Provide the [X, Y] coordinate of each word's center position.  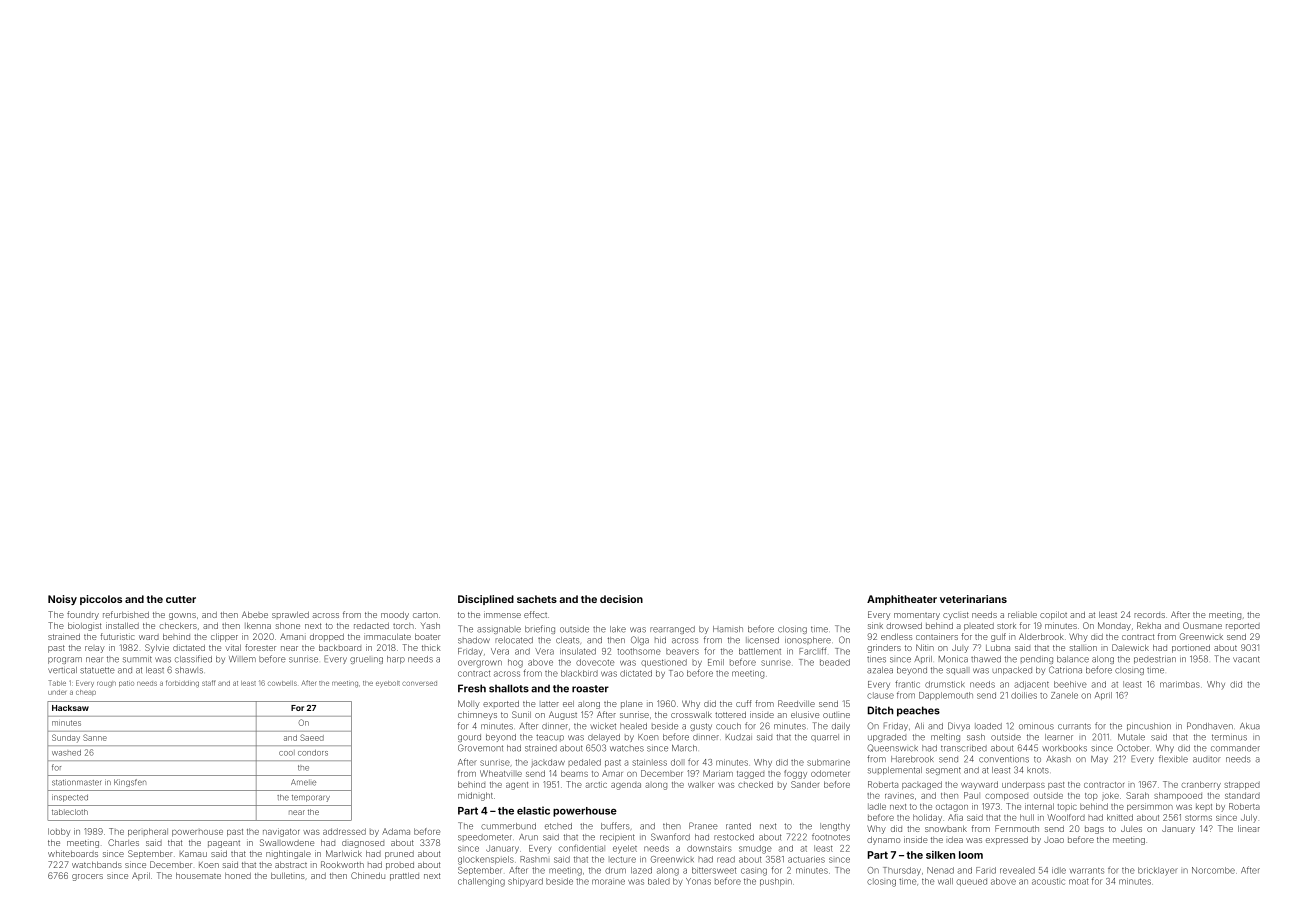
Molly [469, 704]
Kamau [193, 853]
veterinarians [973, 599]
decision [621, 599]
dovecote [595, 662]
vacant [1246, 659]
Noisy [62, 600]
